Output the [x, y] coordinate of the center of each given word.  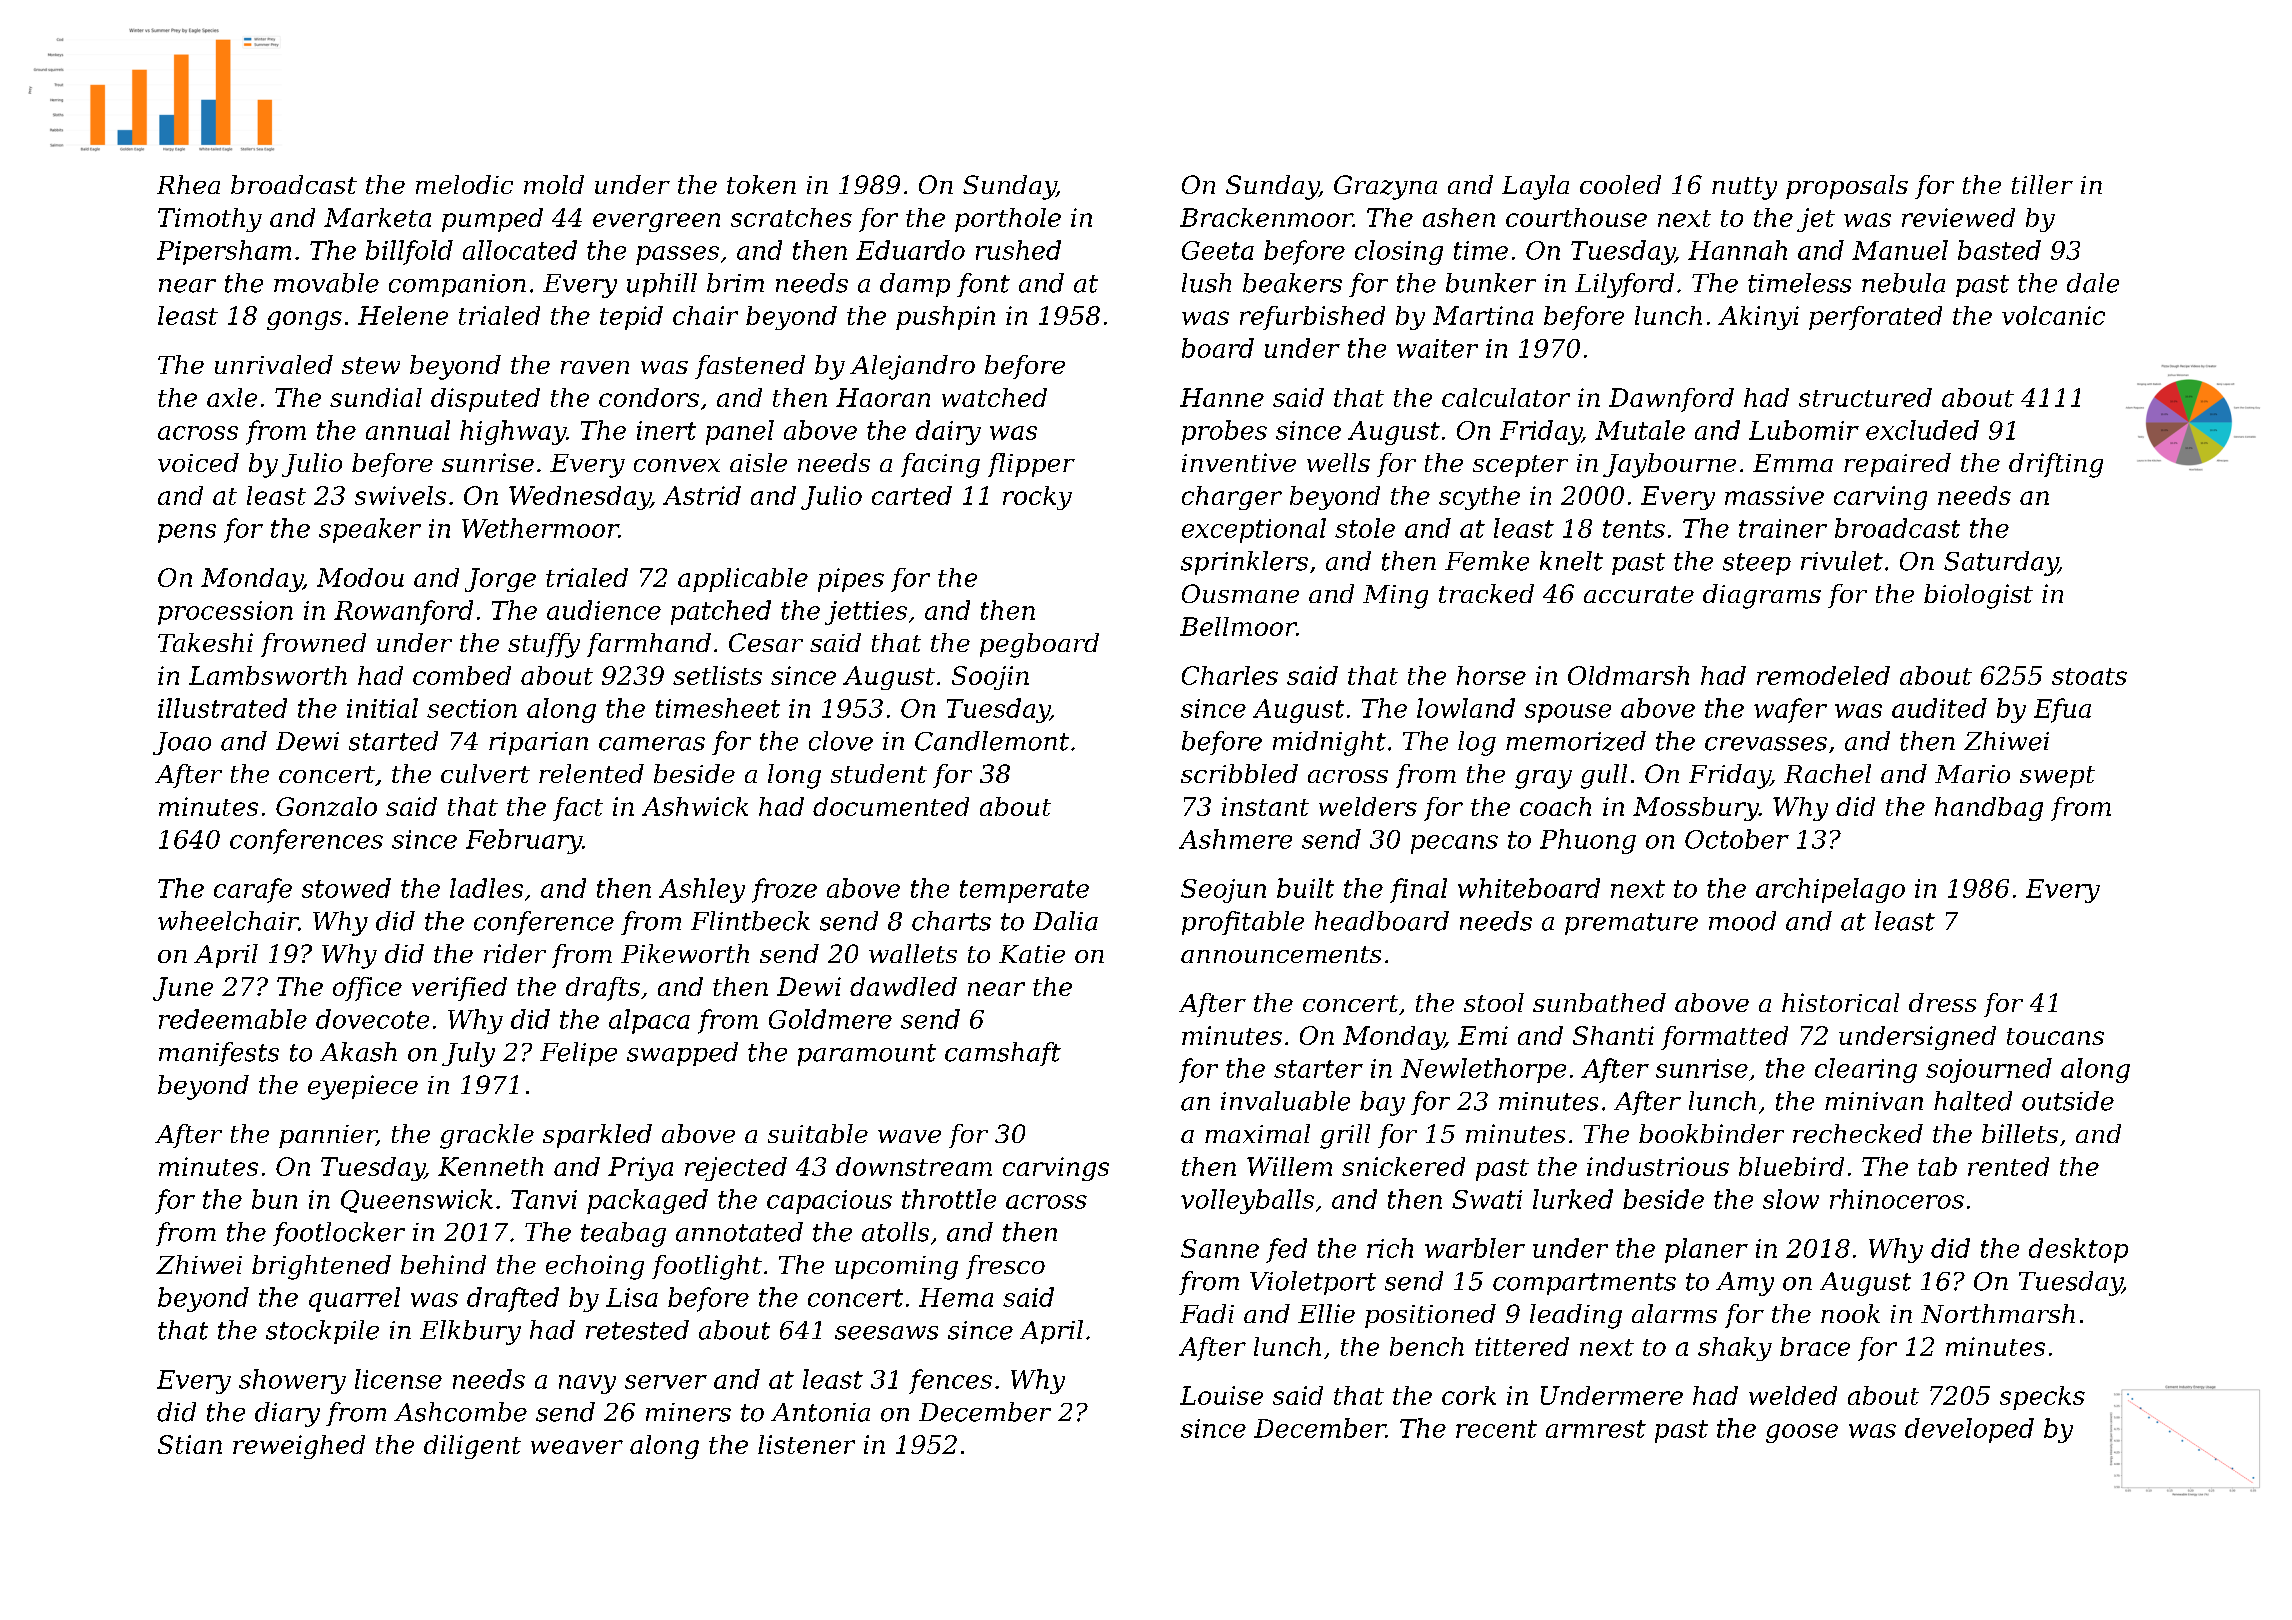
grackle [487, 1136]
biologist [1978, 596]
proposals [1847, 187]
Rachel [1827, 773]
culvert [485, 773]
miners [688, 1412]
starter [1318, 1069]
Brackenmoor [1266, 217]
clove [841, 741]
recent [1496, 1429]
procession [225, 613]
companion [457, 285]
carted [912, 495]
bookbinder [1711, 1133]
